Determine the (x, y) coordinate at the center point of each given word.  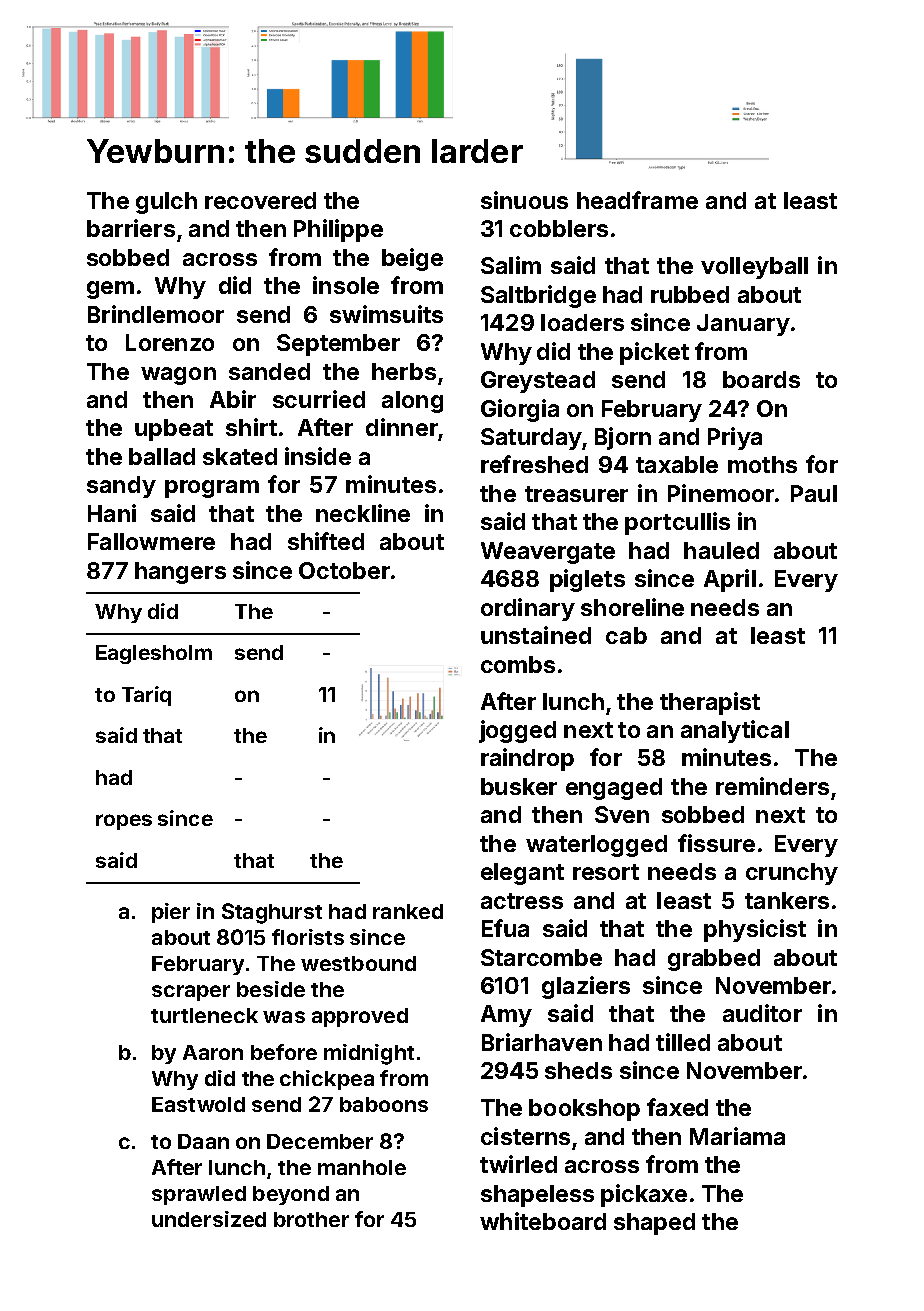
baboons (384, 1104)
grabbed (714, 960)
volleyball (754, 268)
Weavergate (548, 553)
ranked (408, 911)
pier (171, 913)
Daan (203, 1141)
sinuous (524, 200)
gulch (166, 203)
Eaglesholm (154, 654)
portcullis (677, 523)
